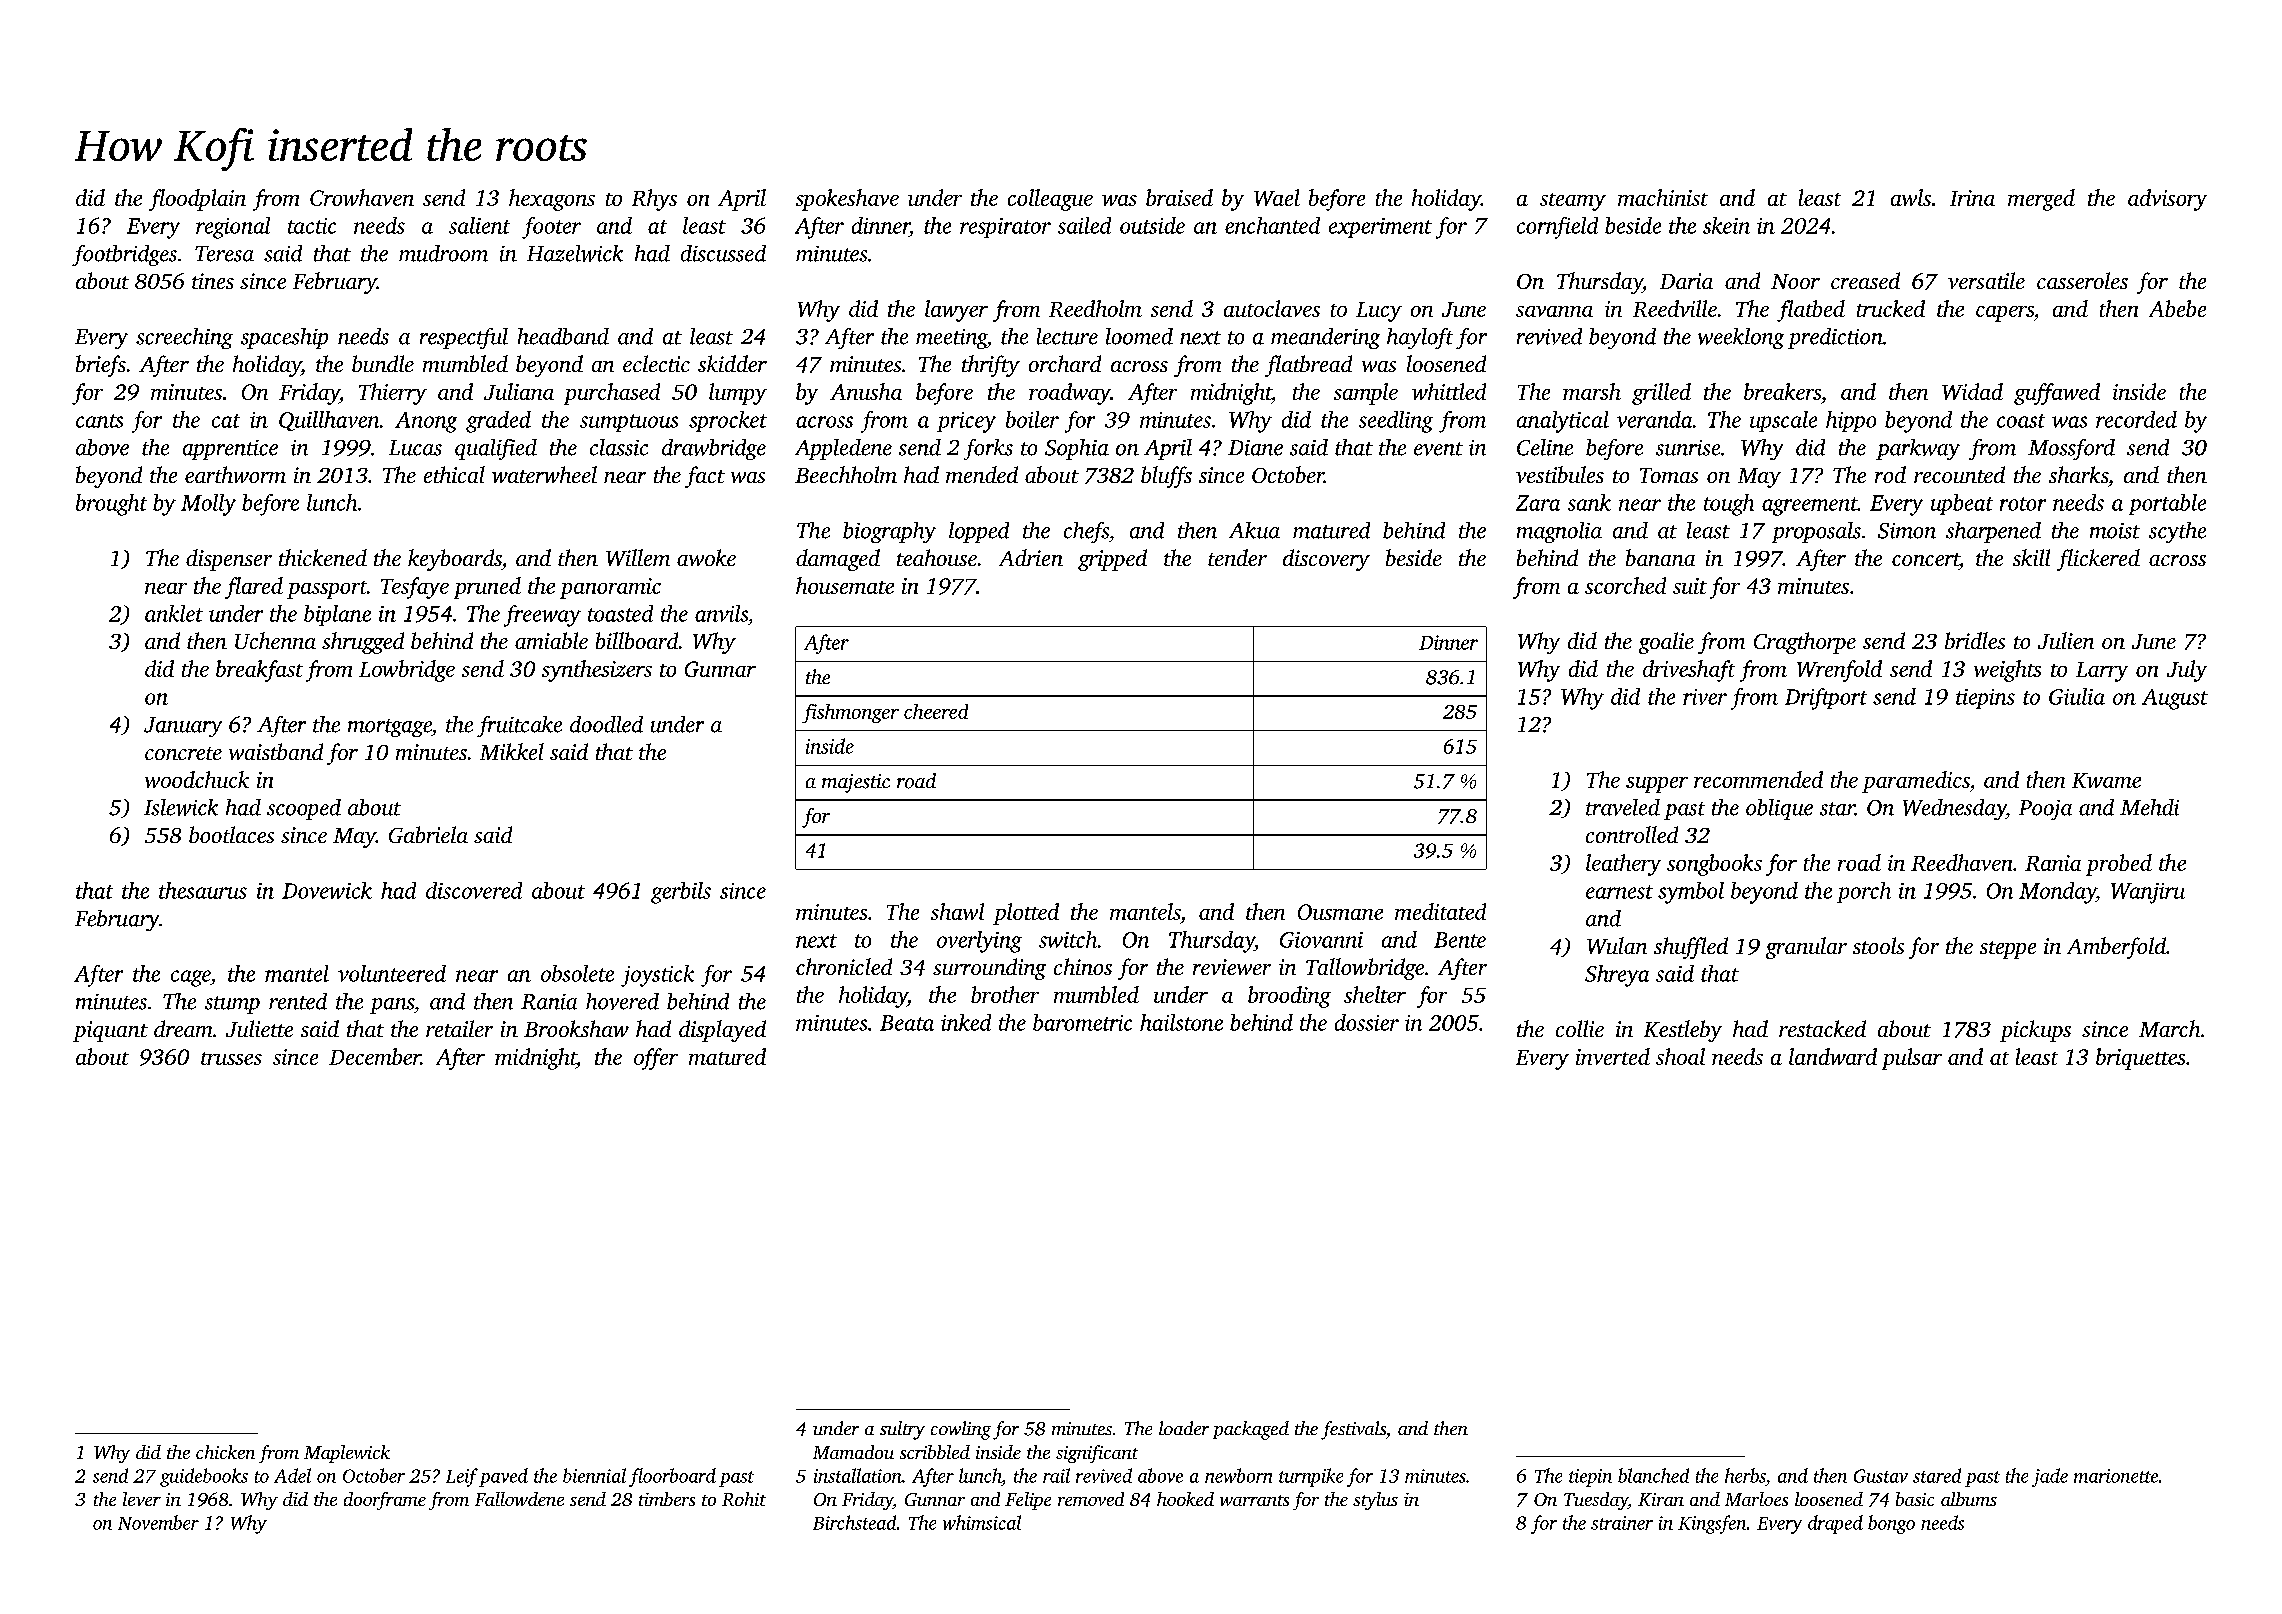 Image resolution: width=2282 pixels, height=1614 pixels. What do you see at coordinates (519, 1499) in the image?
I see `Fallowdene` at bounding box center [519, 1499].
